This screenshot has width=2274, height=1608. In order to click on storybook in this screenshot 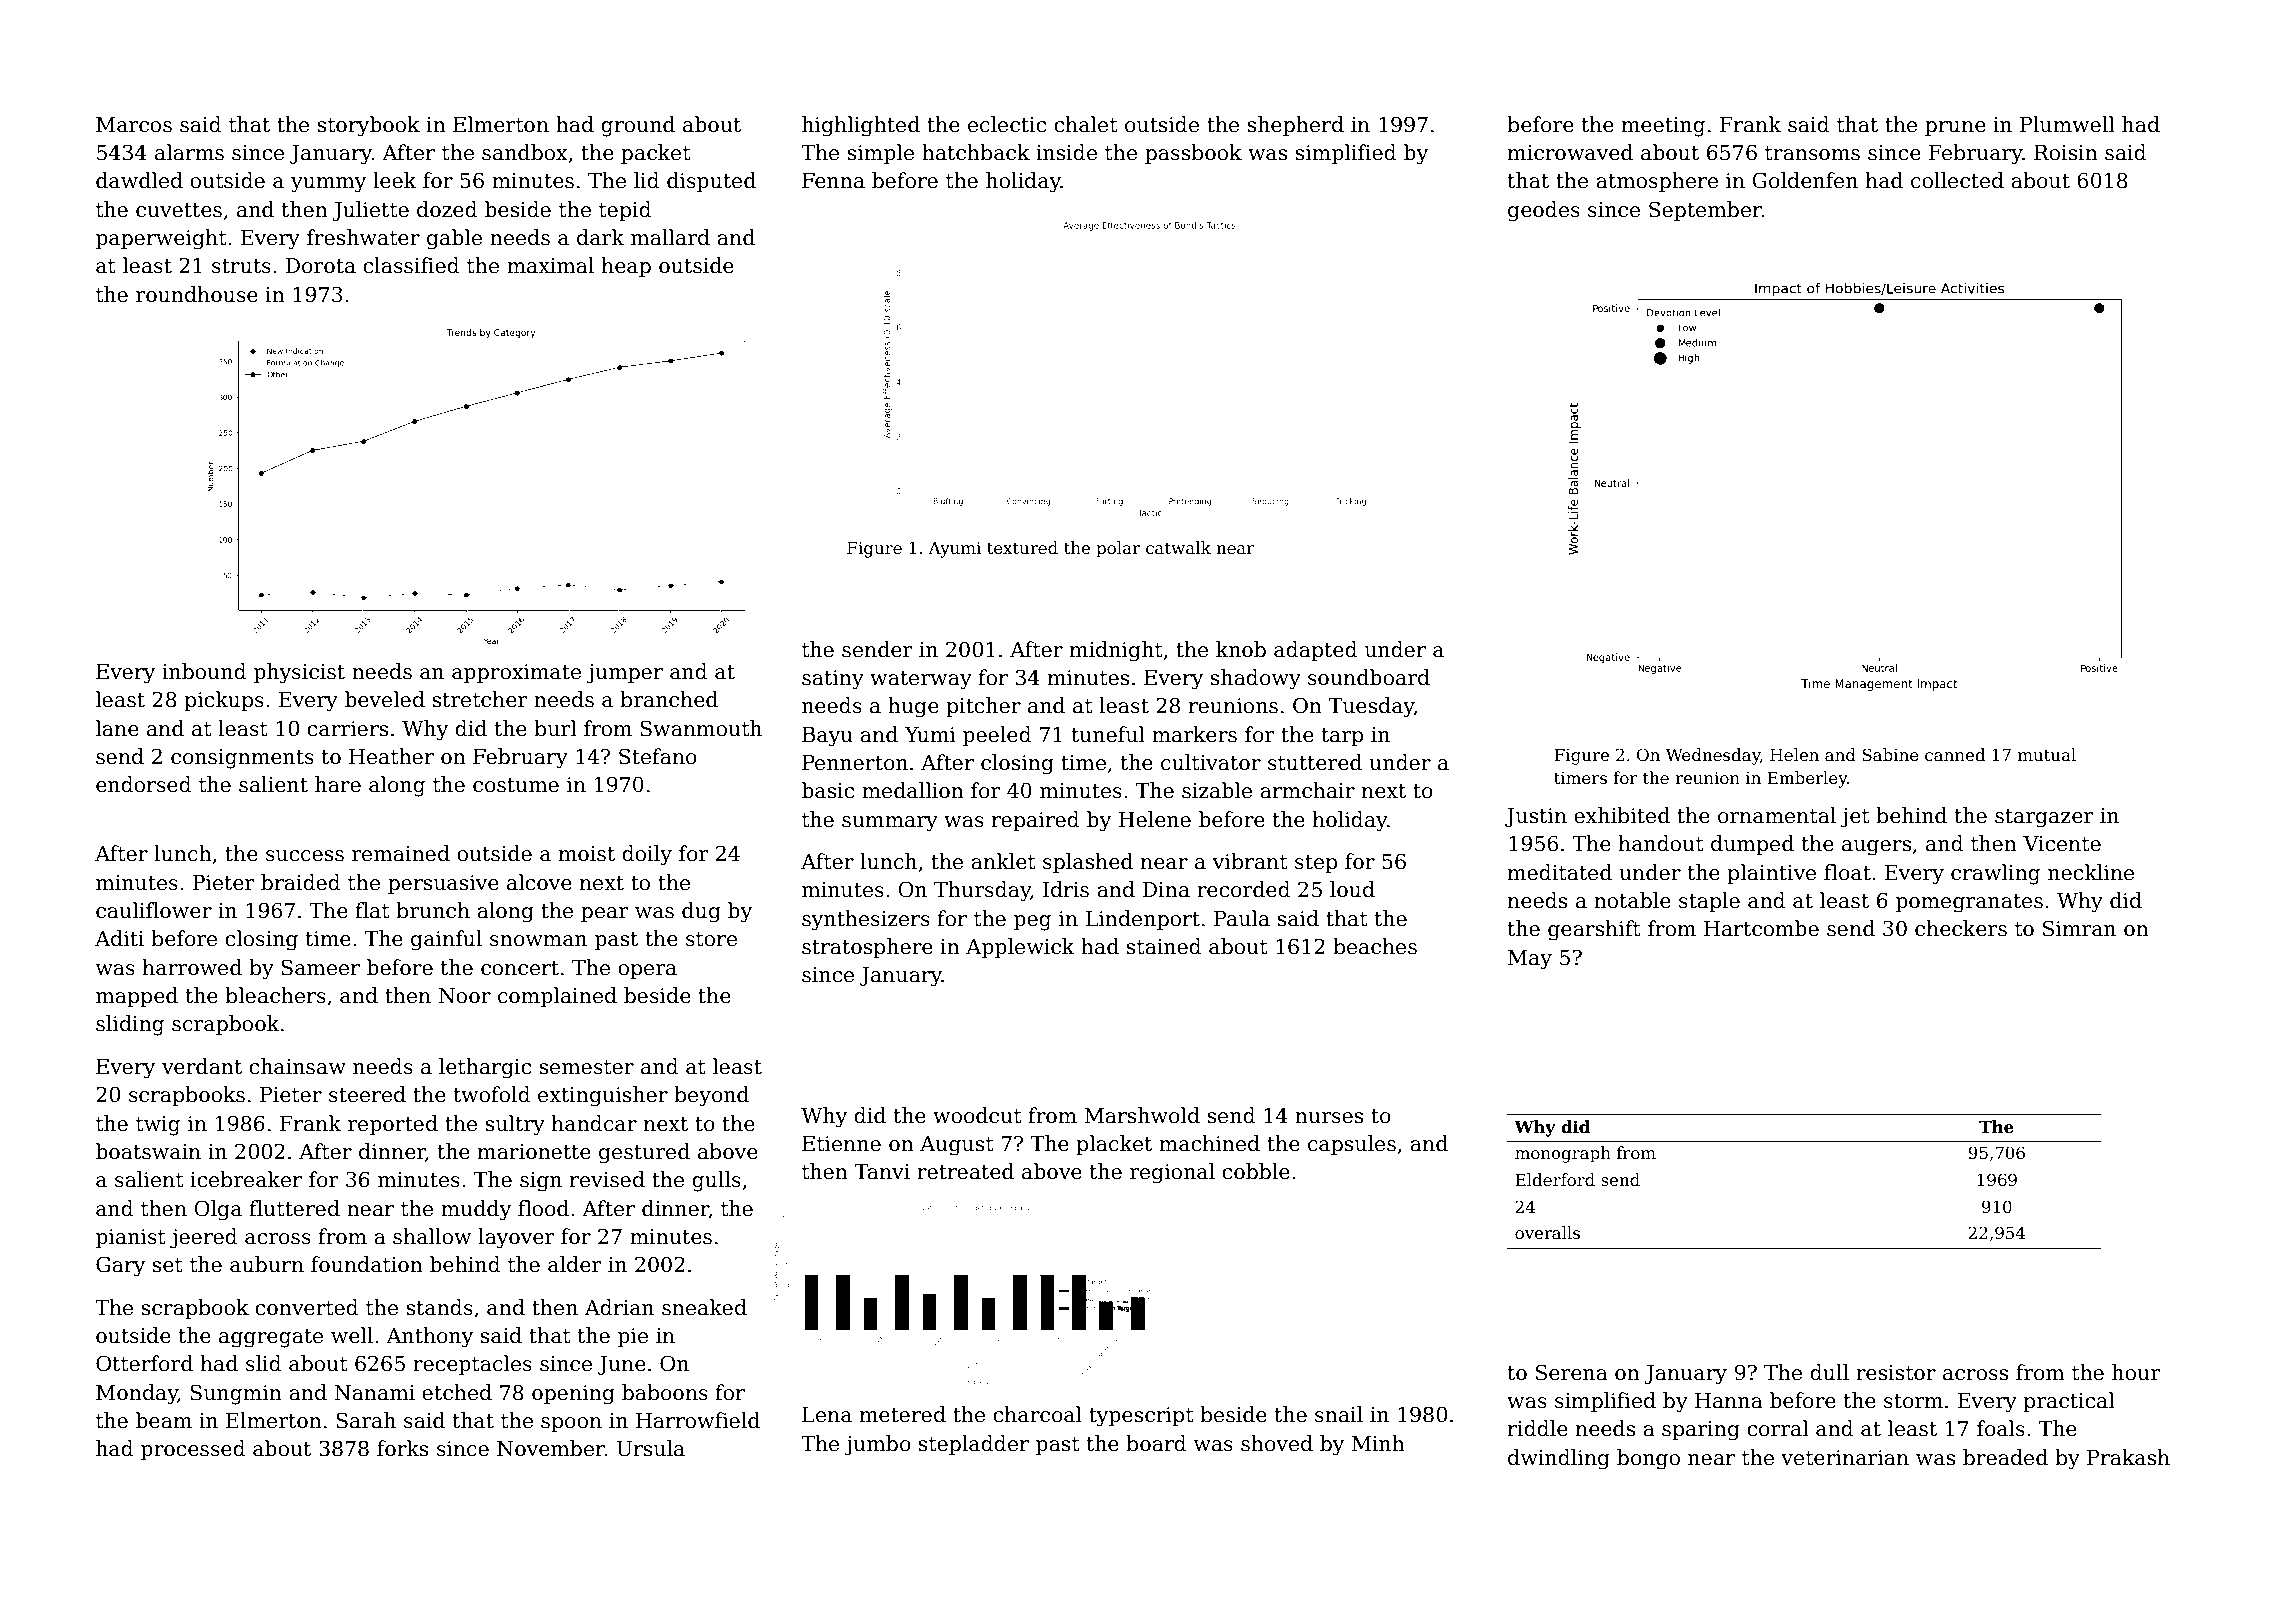, I will do `click(368, 126)`.
